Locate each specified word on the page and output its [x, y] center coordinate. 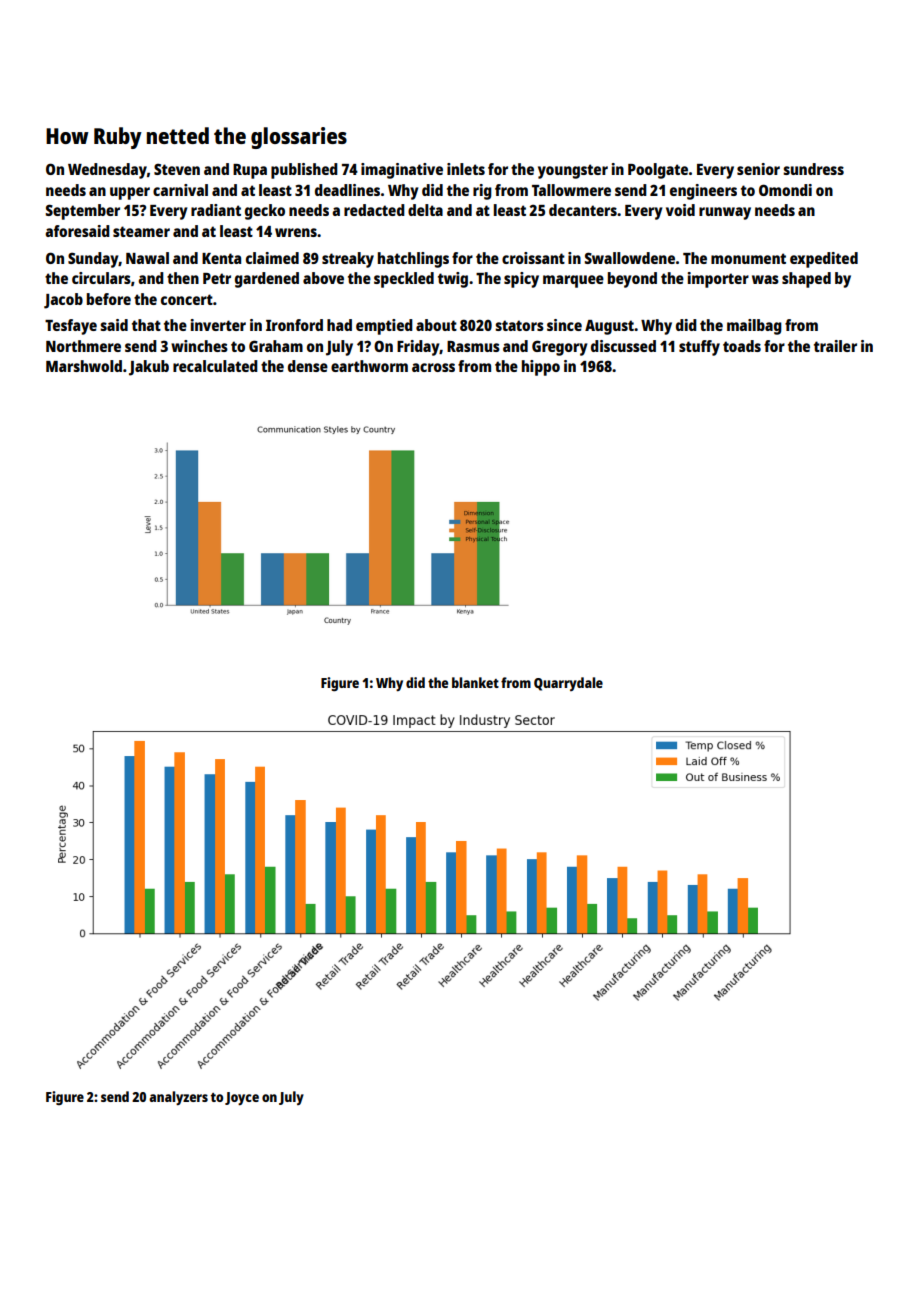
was [765, 279]
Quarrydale [568, 684]
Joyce [242, 1098]
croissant [533, 258]
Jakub [149, 368]
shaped [806, 280]
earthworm [369, 366]
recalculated [215, 366]
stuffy [699, 348]
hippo [541, 368]
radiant [216, 210]
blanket [475, 682]
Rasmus [473, 346]
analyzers [178, 1098]
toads [742, 346]
